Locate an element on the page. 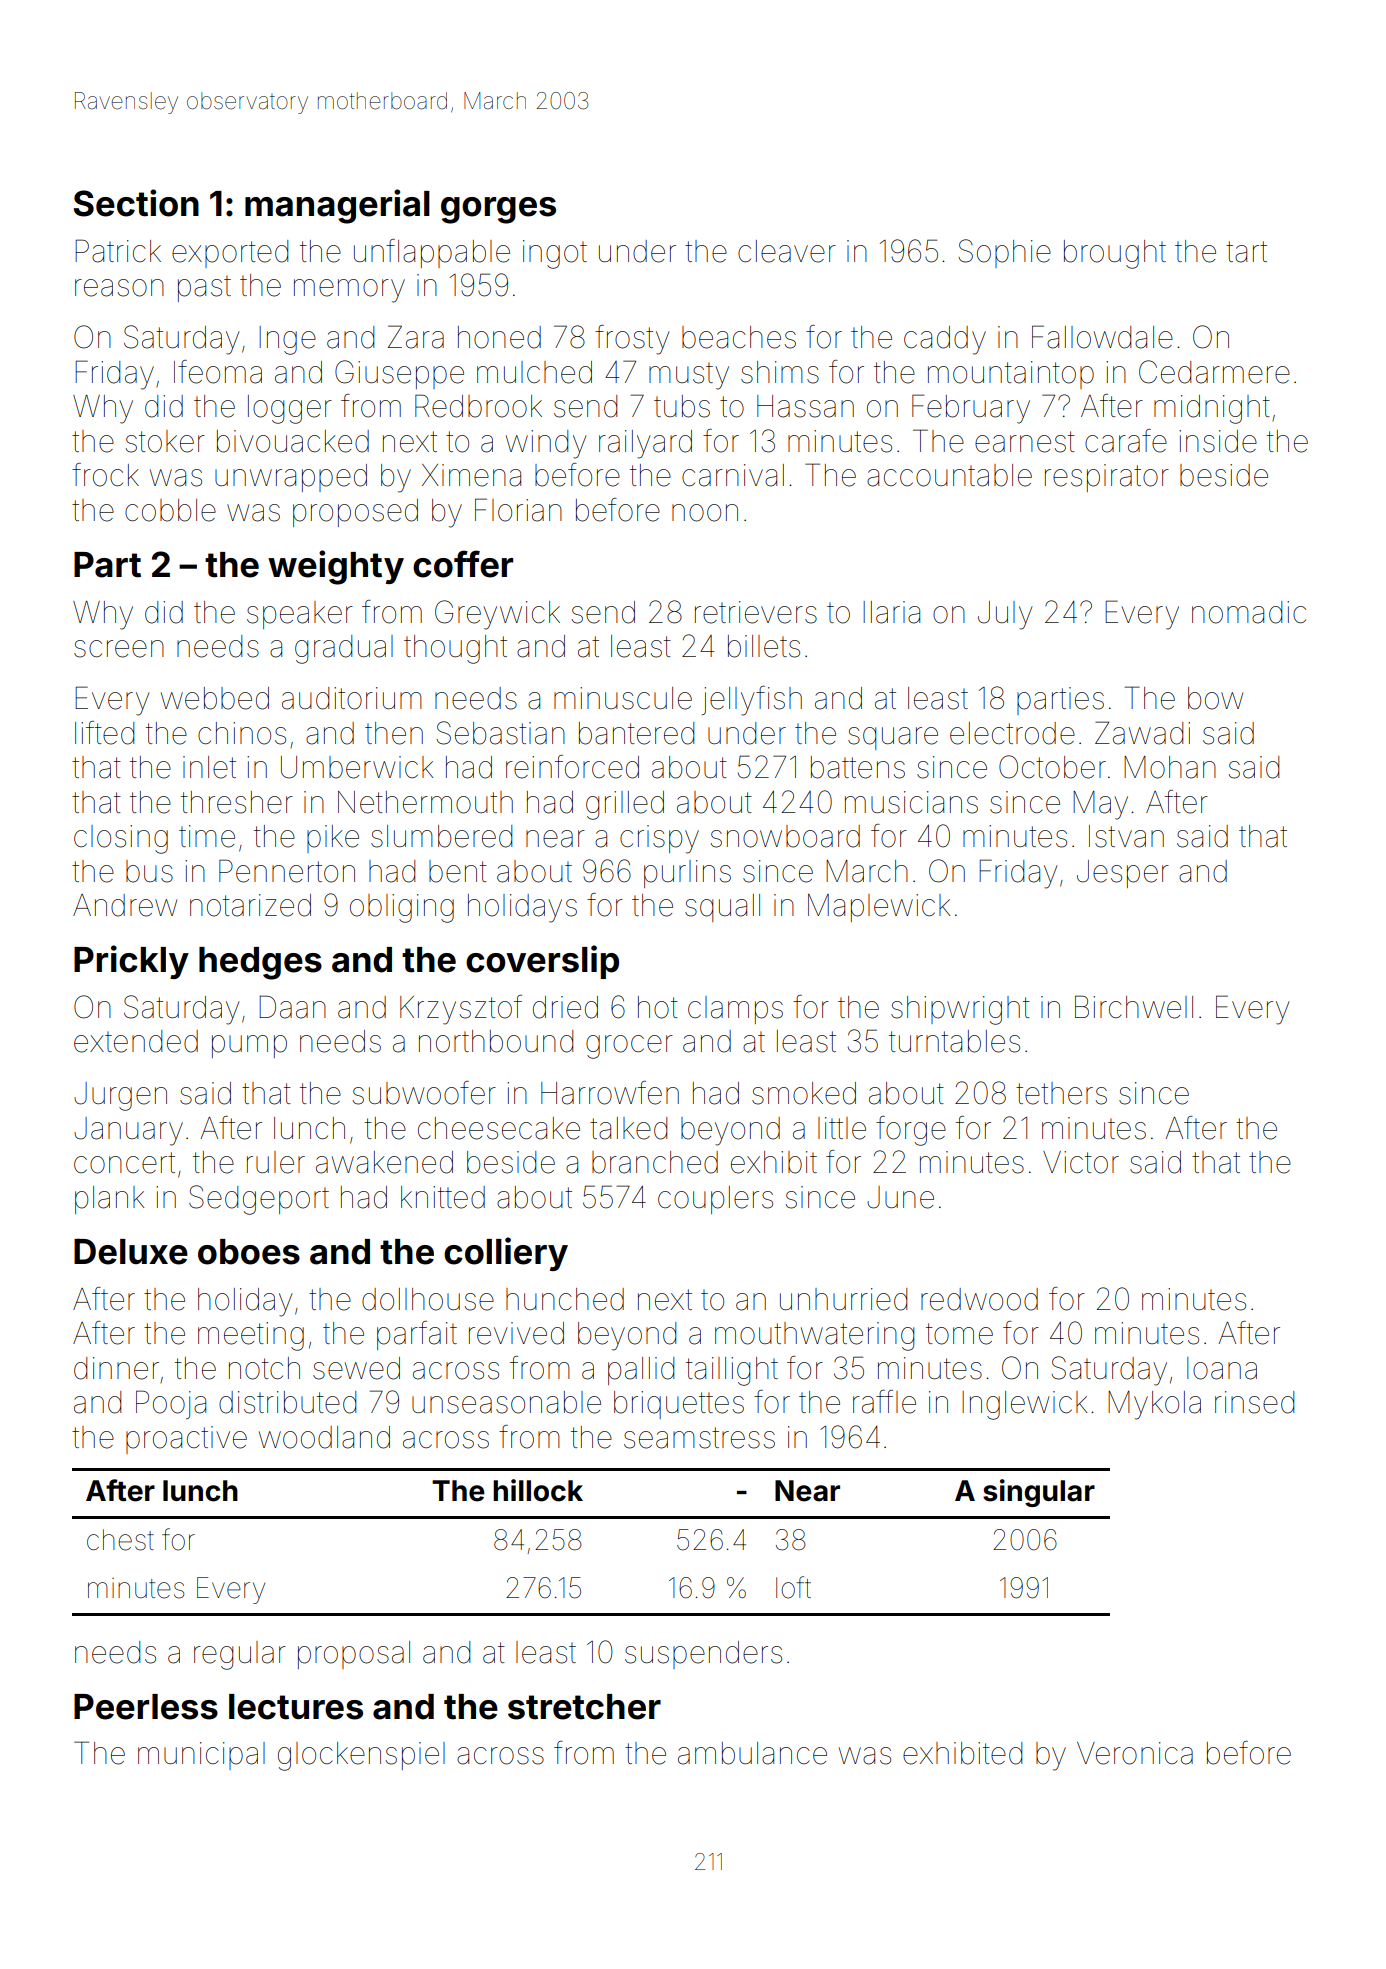  bent is located at coordinates (458, 871).
